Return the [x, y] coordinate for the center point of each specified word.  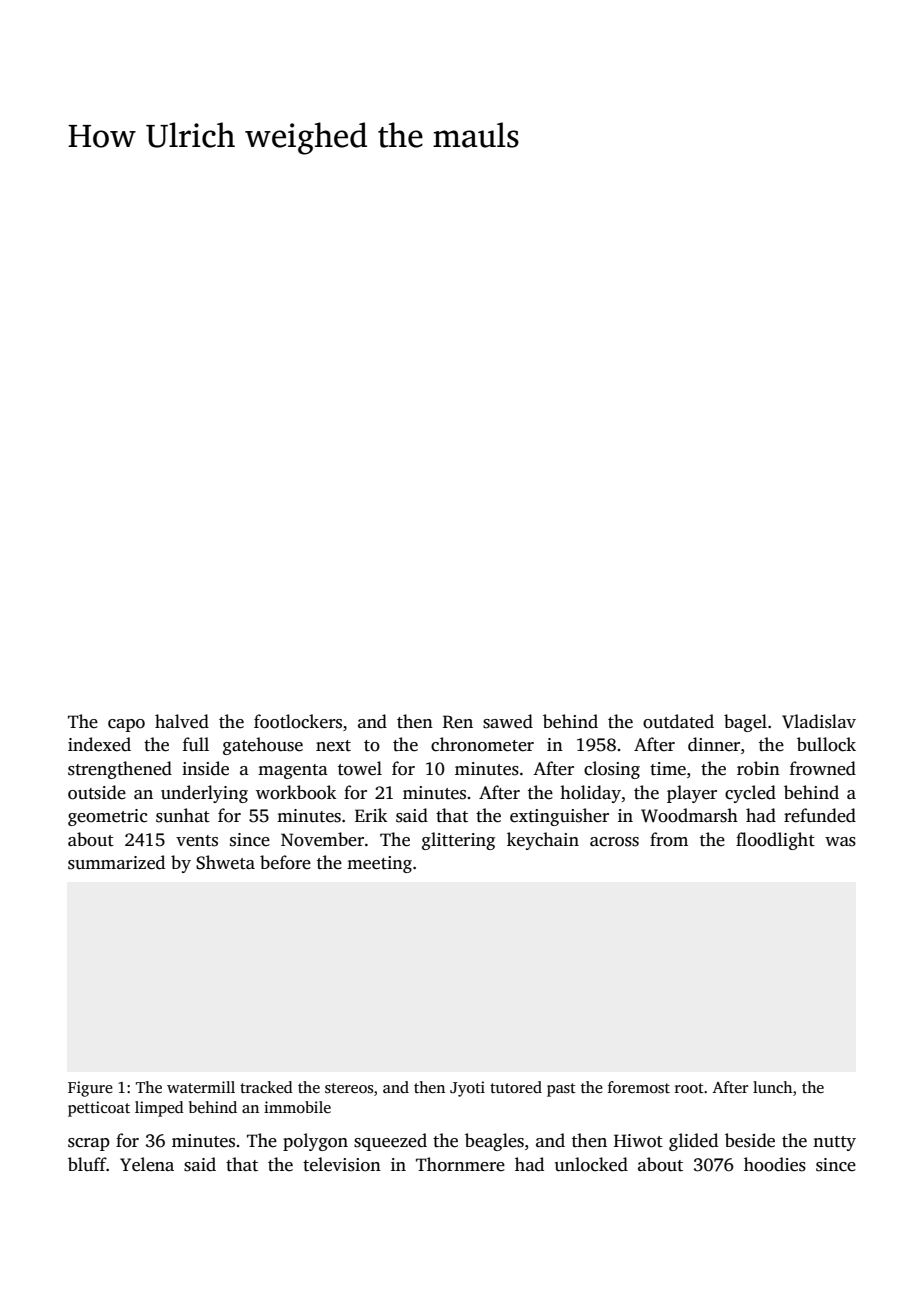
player [692, 794]
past [561, 1090]
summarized [116, 862]
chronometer [482, 744]
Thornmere [460, 1164]
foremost [639, 1087]
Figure [90, 1089]
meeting [379, 864]
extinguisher [559, 817]
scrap [89, 1144]
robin [758, 768]
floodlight [775, 841]
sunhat [183, 815]
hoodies [775, 1164]
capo [126, 725]
